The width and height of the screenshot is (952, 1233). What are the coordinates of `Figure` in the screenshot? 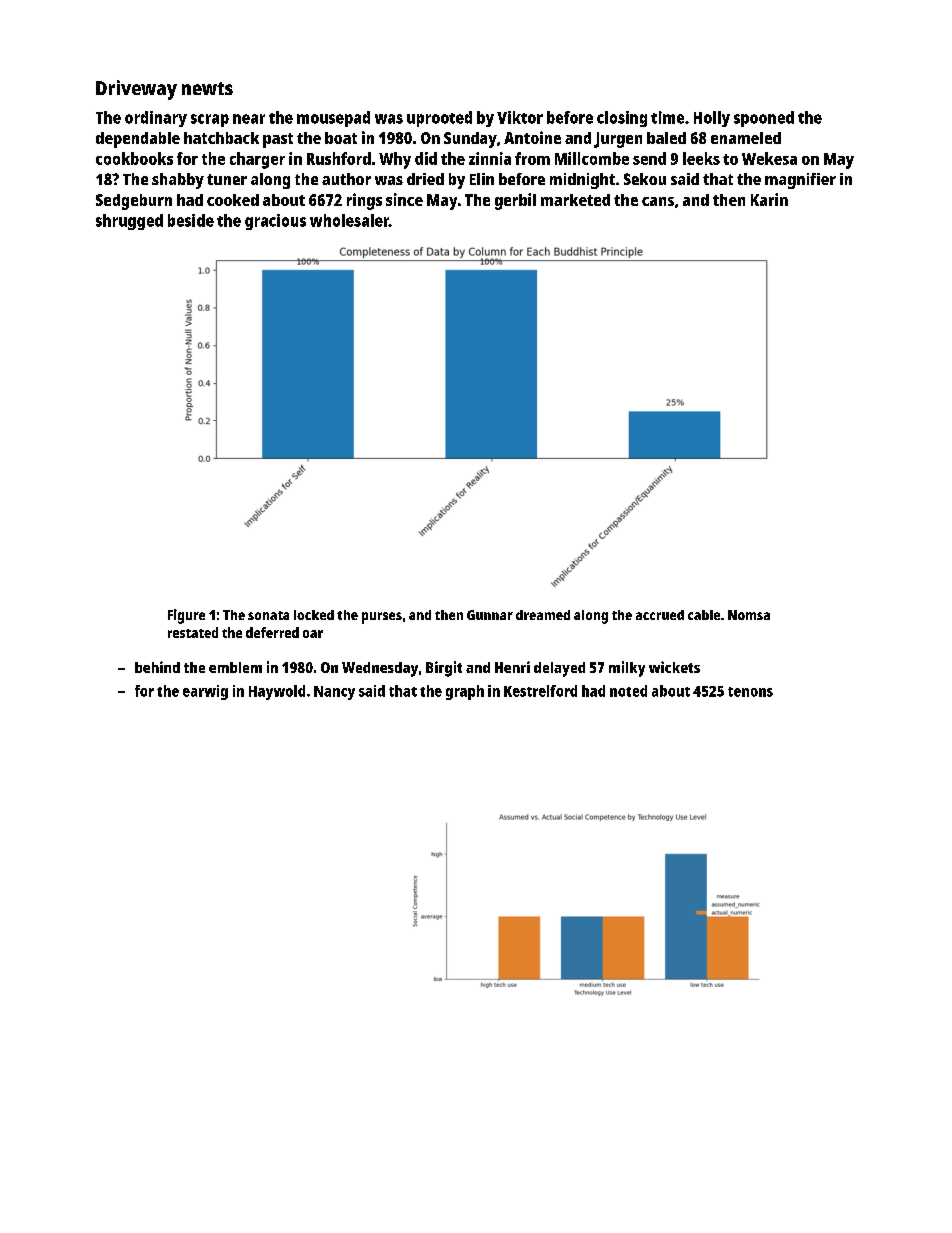 It's located at (186, 616).
